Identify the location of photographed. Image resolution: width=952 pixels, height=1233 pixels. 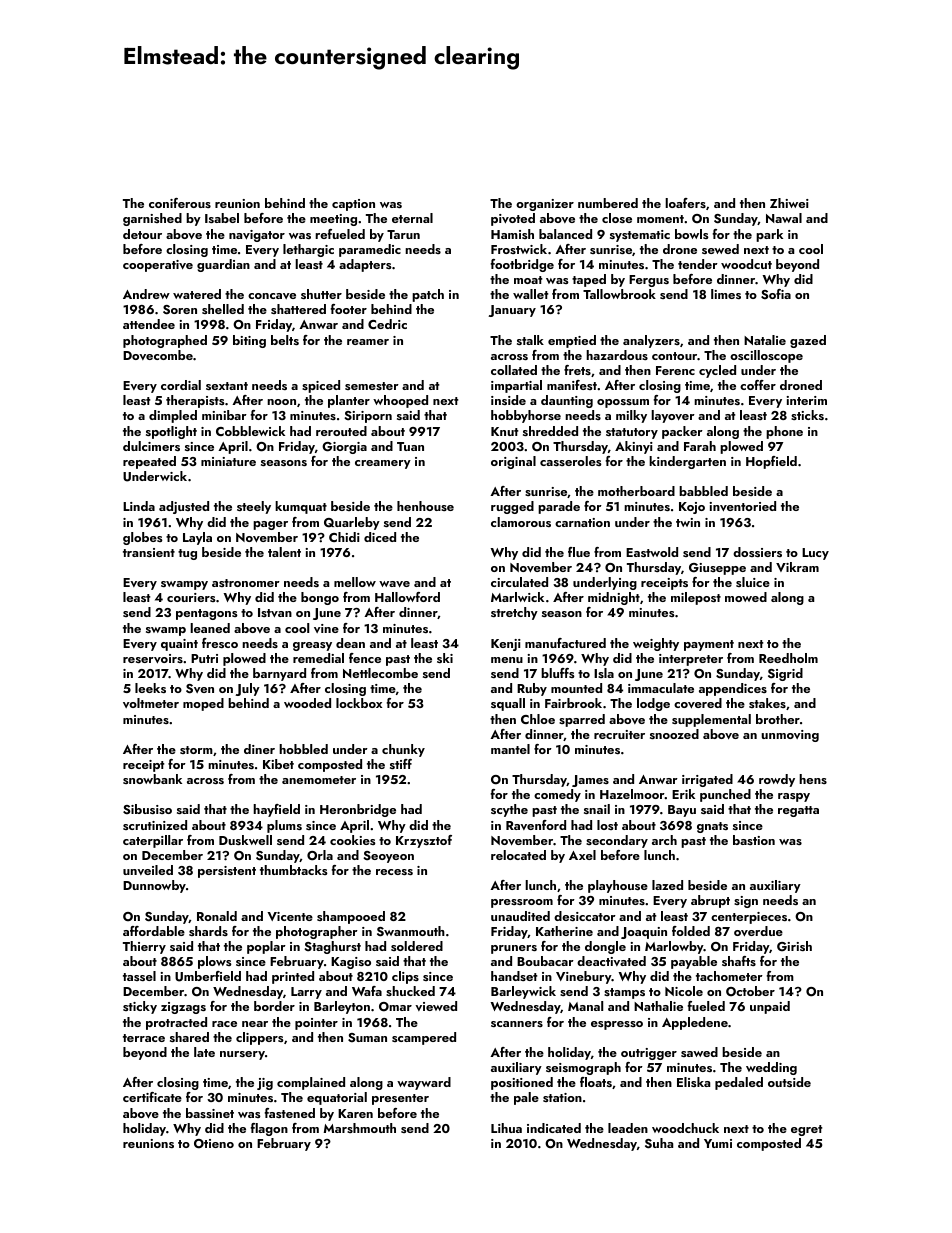
(165, 341).
